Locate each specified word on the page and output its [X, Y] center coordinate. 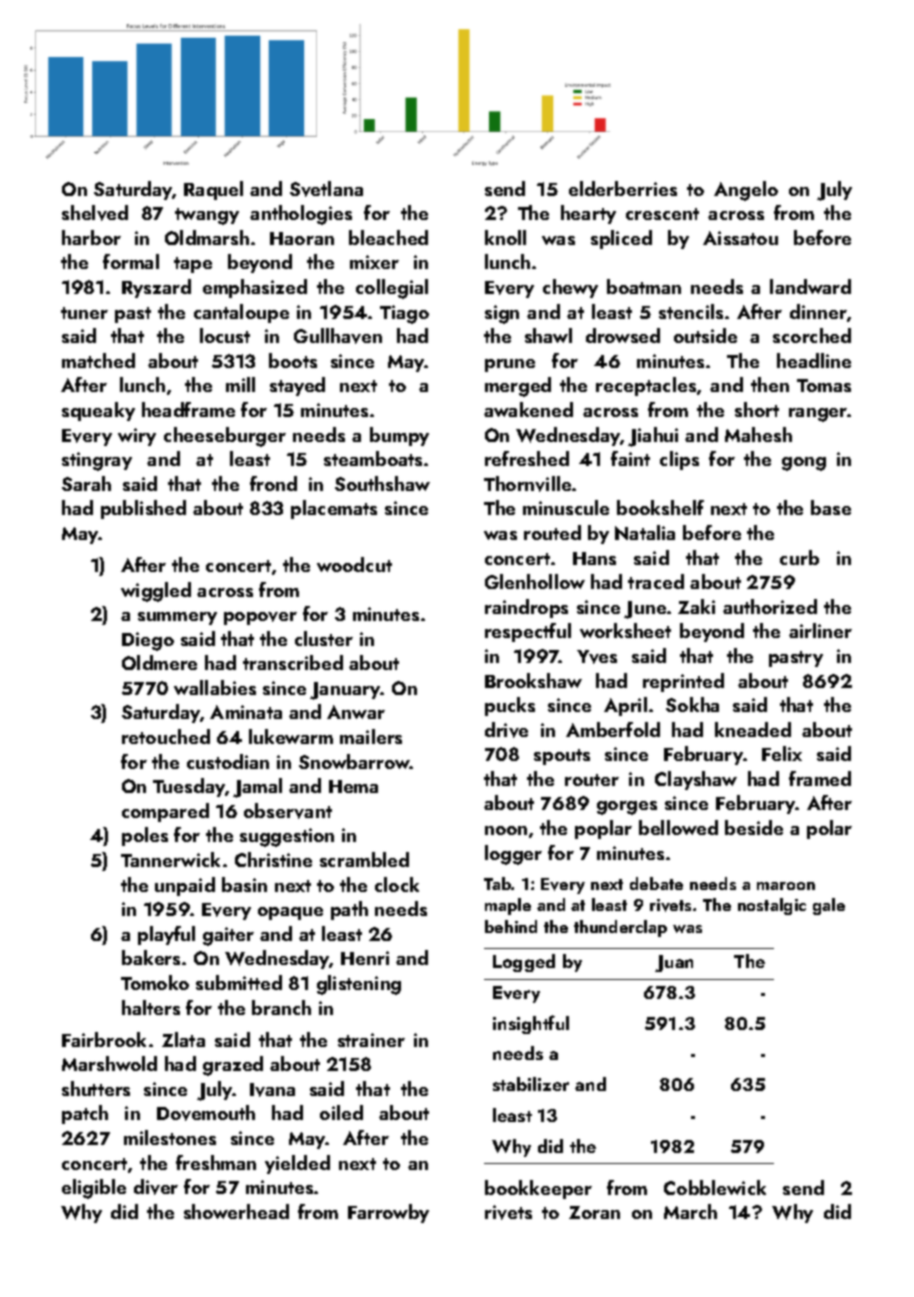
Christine [273, 859]
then [770, 384]
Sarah [86, 483]
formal [131, 261]
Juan [674, 963]
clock [397, 884]
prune [510, 365]
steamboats [373, 458]
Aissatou [740, 238]
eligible [94, 1189]
